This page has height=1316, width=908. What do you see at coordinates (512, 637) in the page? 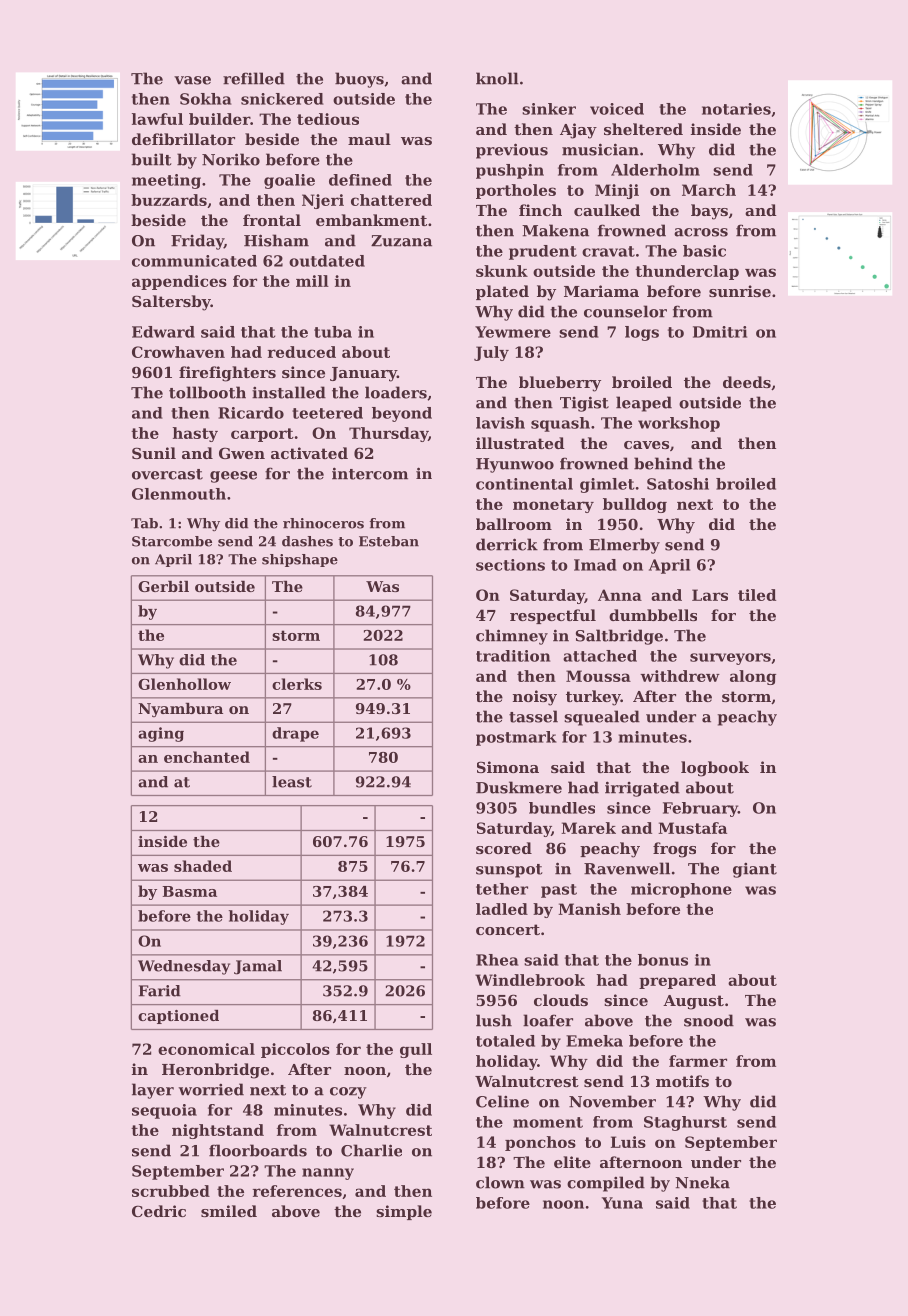
I see `chimney` at bounding box center [512, 637].
